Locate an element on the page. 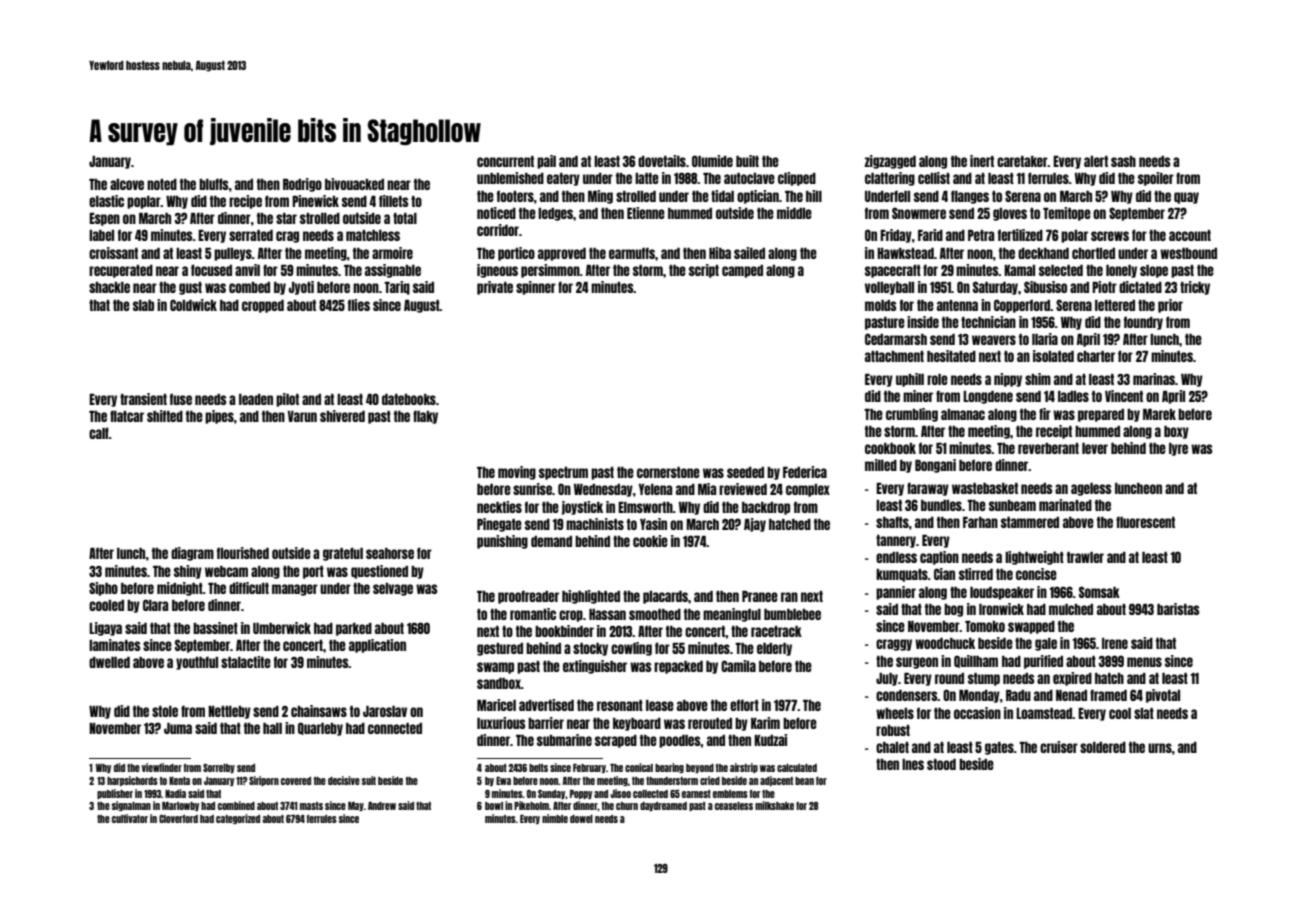 This page has height=924, width=1308. isolated is located at coordinates (1053, 356).
